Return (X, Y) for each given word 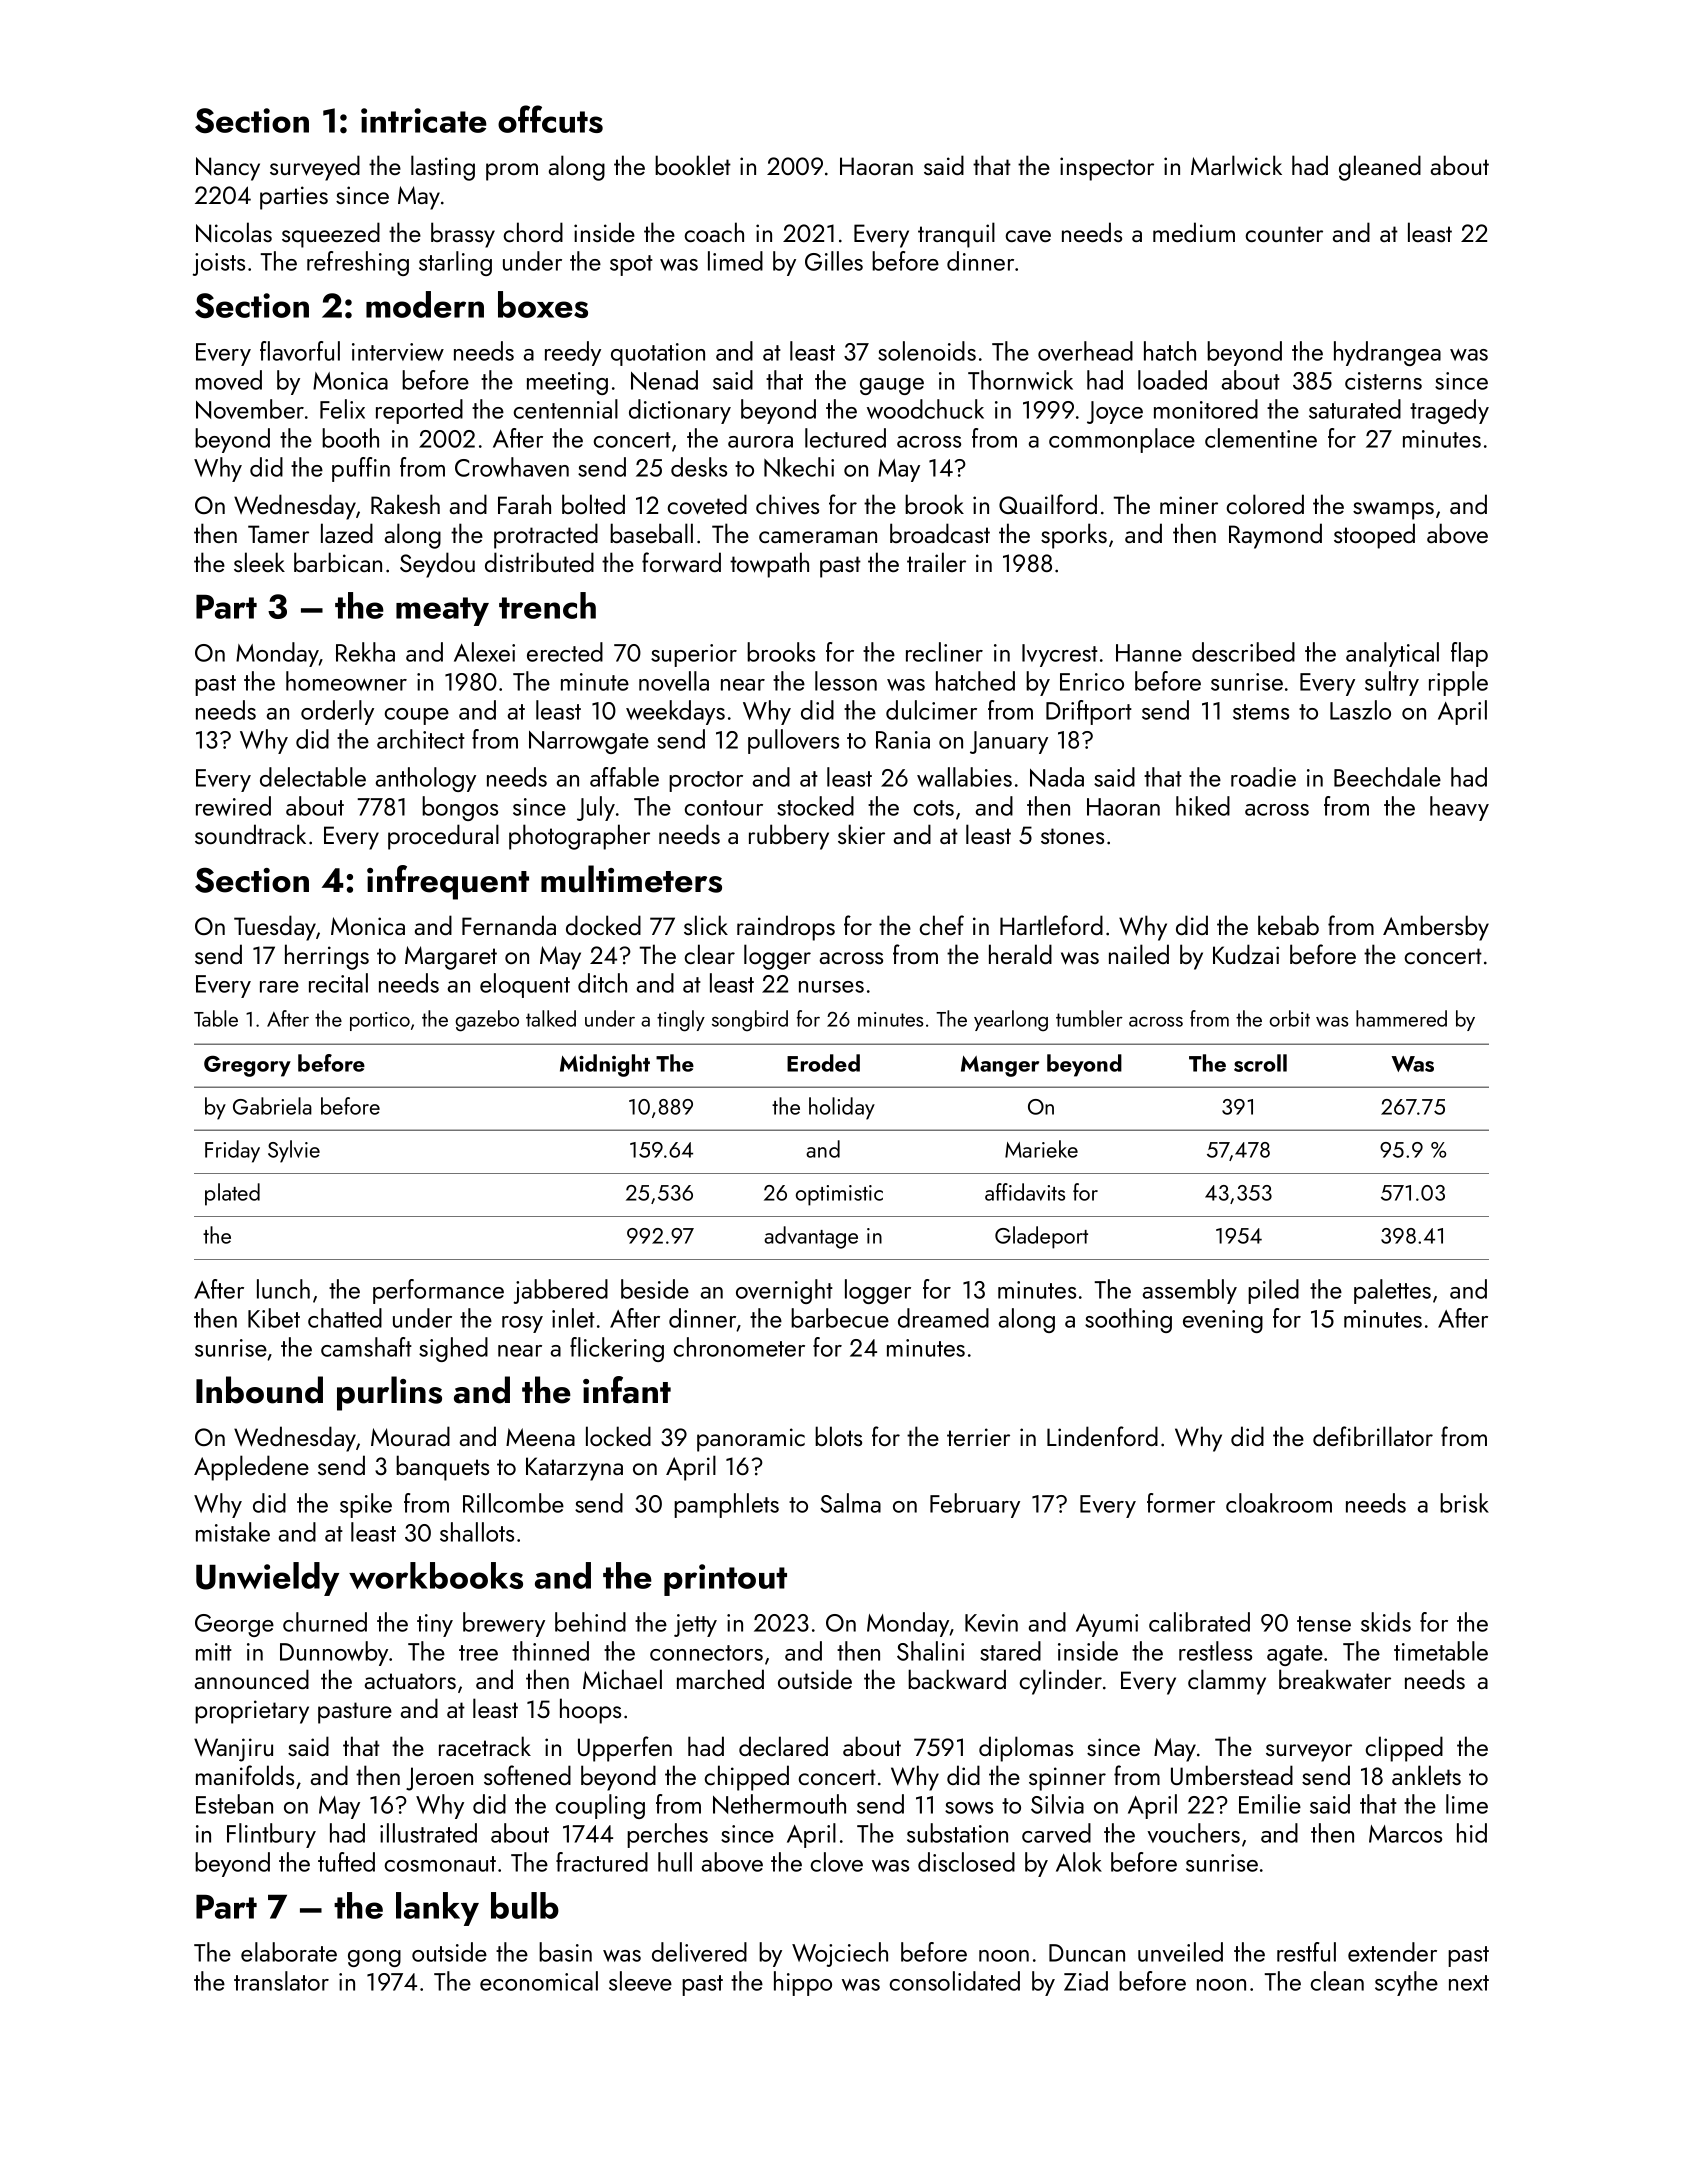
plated (232, 1194)
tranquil (956, 235)
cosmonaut (440, 1864)
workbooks (436, 1575)
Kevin (991, 1623)
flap (1469, 654)
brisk (1464, 1503)
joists (219, 264)
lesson (846, 681)
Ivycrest (1060, 655)
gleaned (1380, 168)
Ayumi (1107, 1625)
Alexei (484, 652)
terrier (978, 1437)
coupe (417, 716)
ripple (1458, 683)
